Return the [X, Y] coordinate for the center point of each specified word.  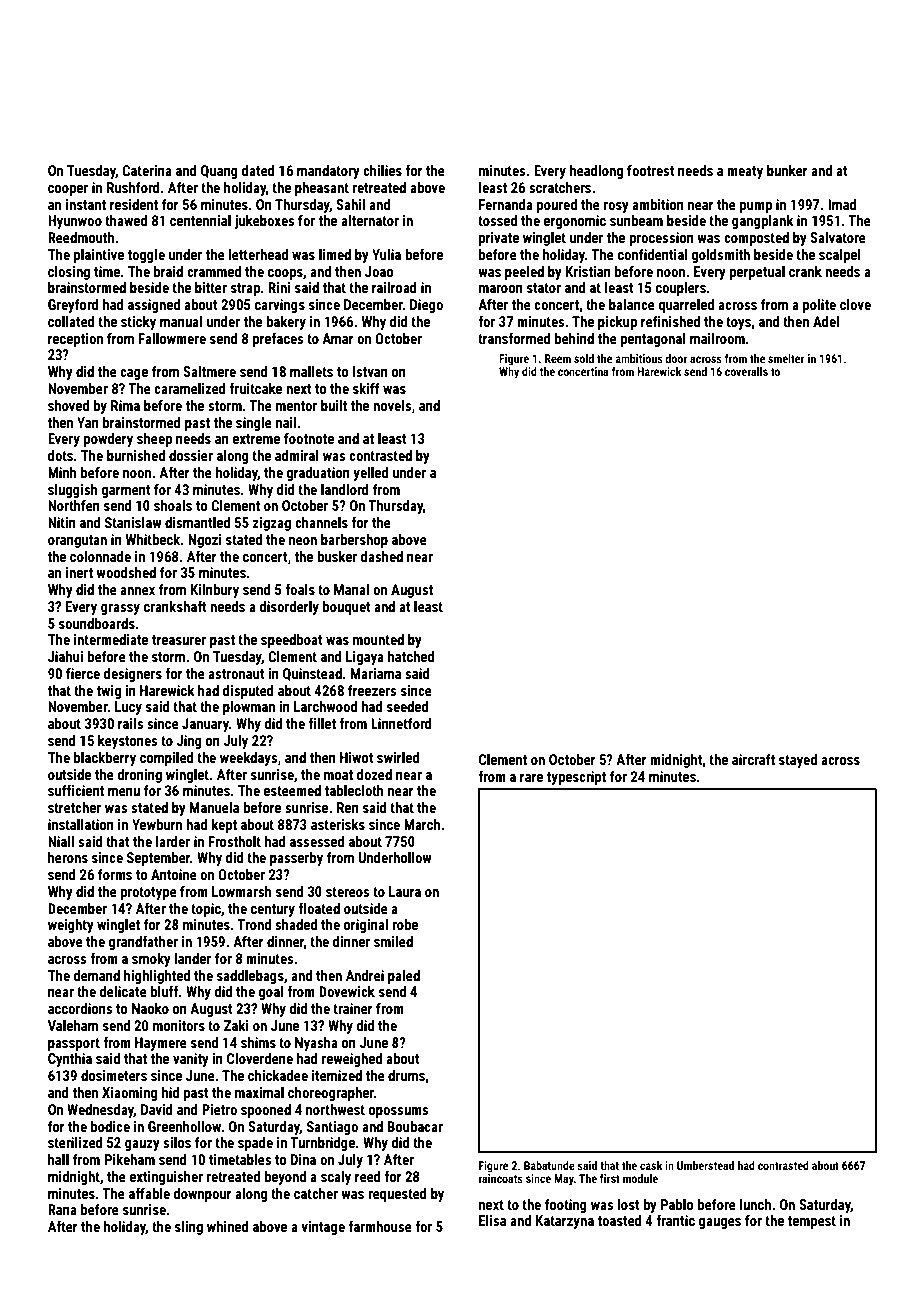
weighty [71, 926]
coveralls [746, 371]
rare [531, 778]
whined [228, 1226]
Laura [405, 891]
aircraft [753, 759]
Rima [125, 405]
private [499, 239]
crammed [214, 271]
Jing [189, 742]
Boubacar [415, 1126]
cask [651, 1165]
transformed [514, 338]
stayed [798, 761]
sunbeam [636, 220]
